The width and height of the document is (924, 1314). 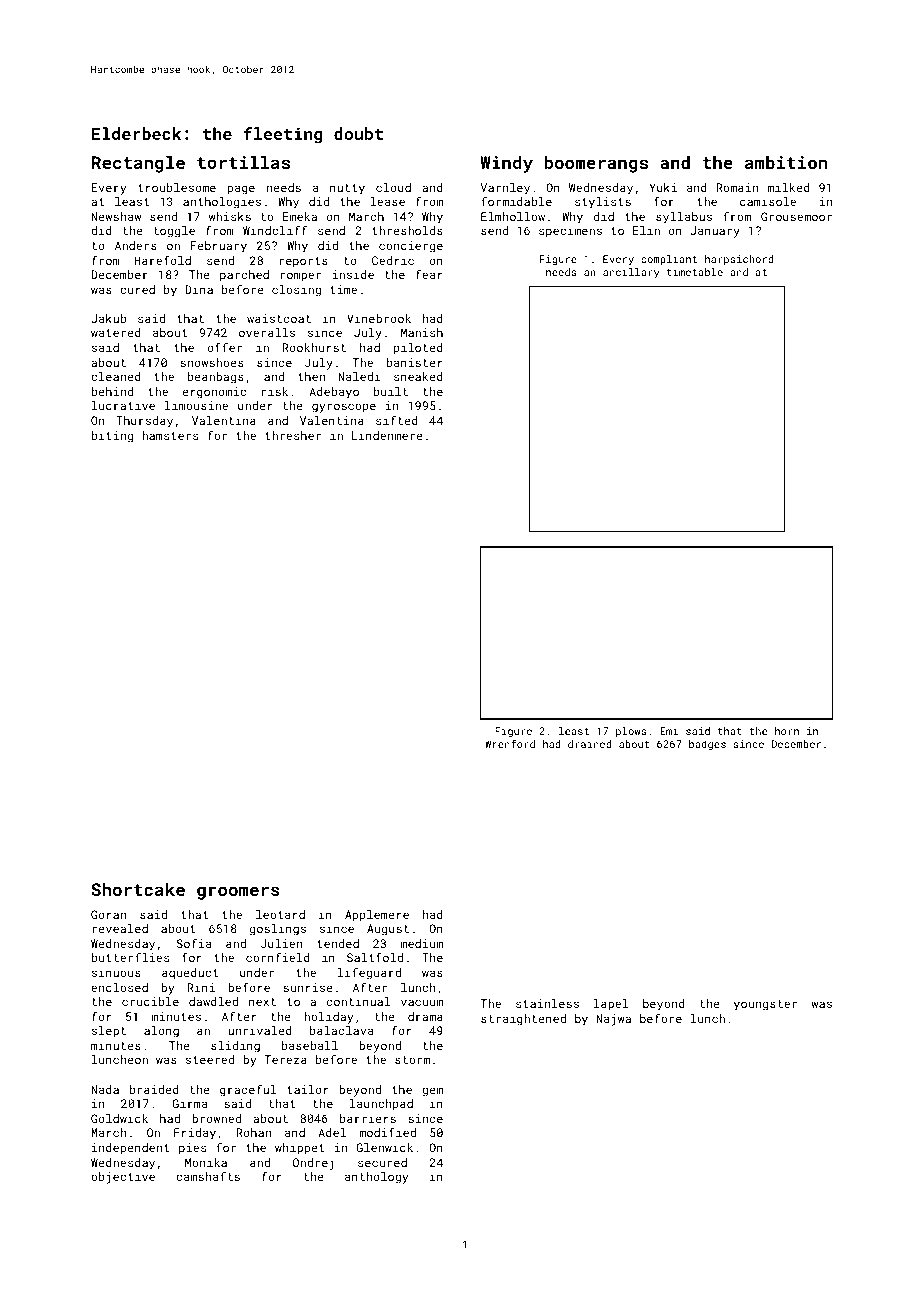 I want to click on biting, so click(x=112, y=437).
